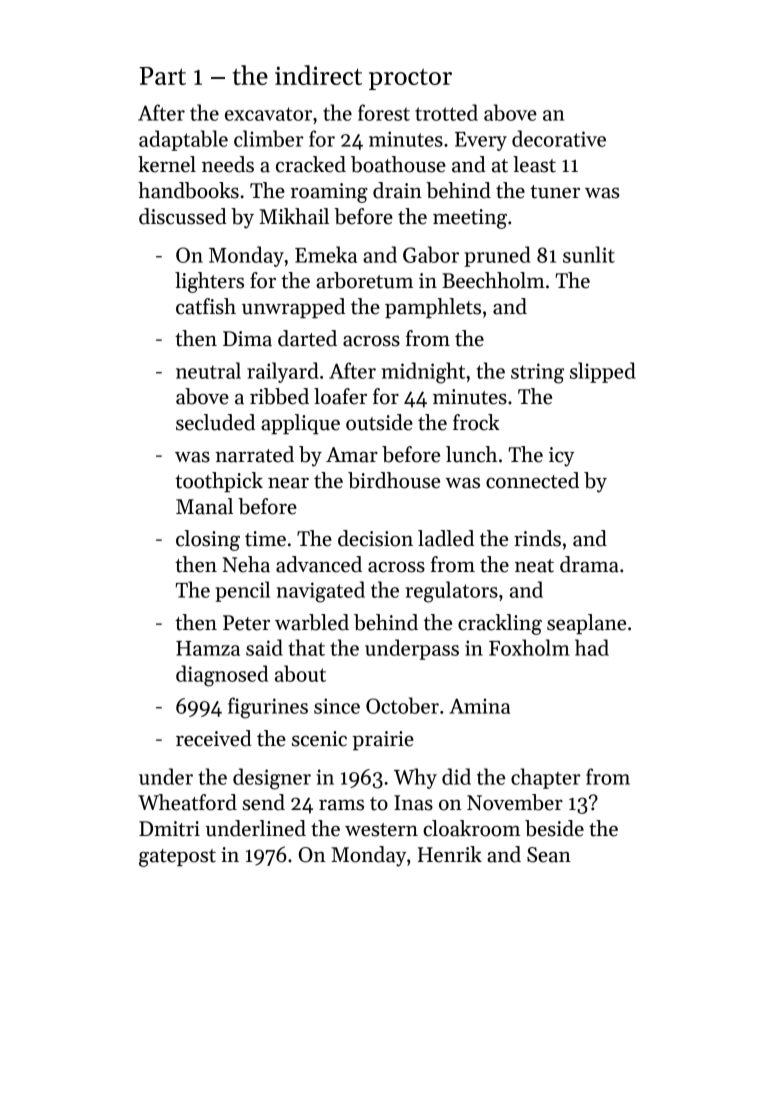 This document has width=776, height=1100. Describe the element at coordinates (537, 373) in the document. I see `string` at that location.
